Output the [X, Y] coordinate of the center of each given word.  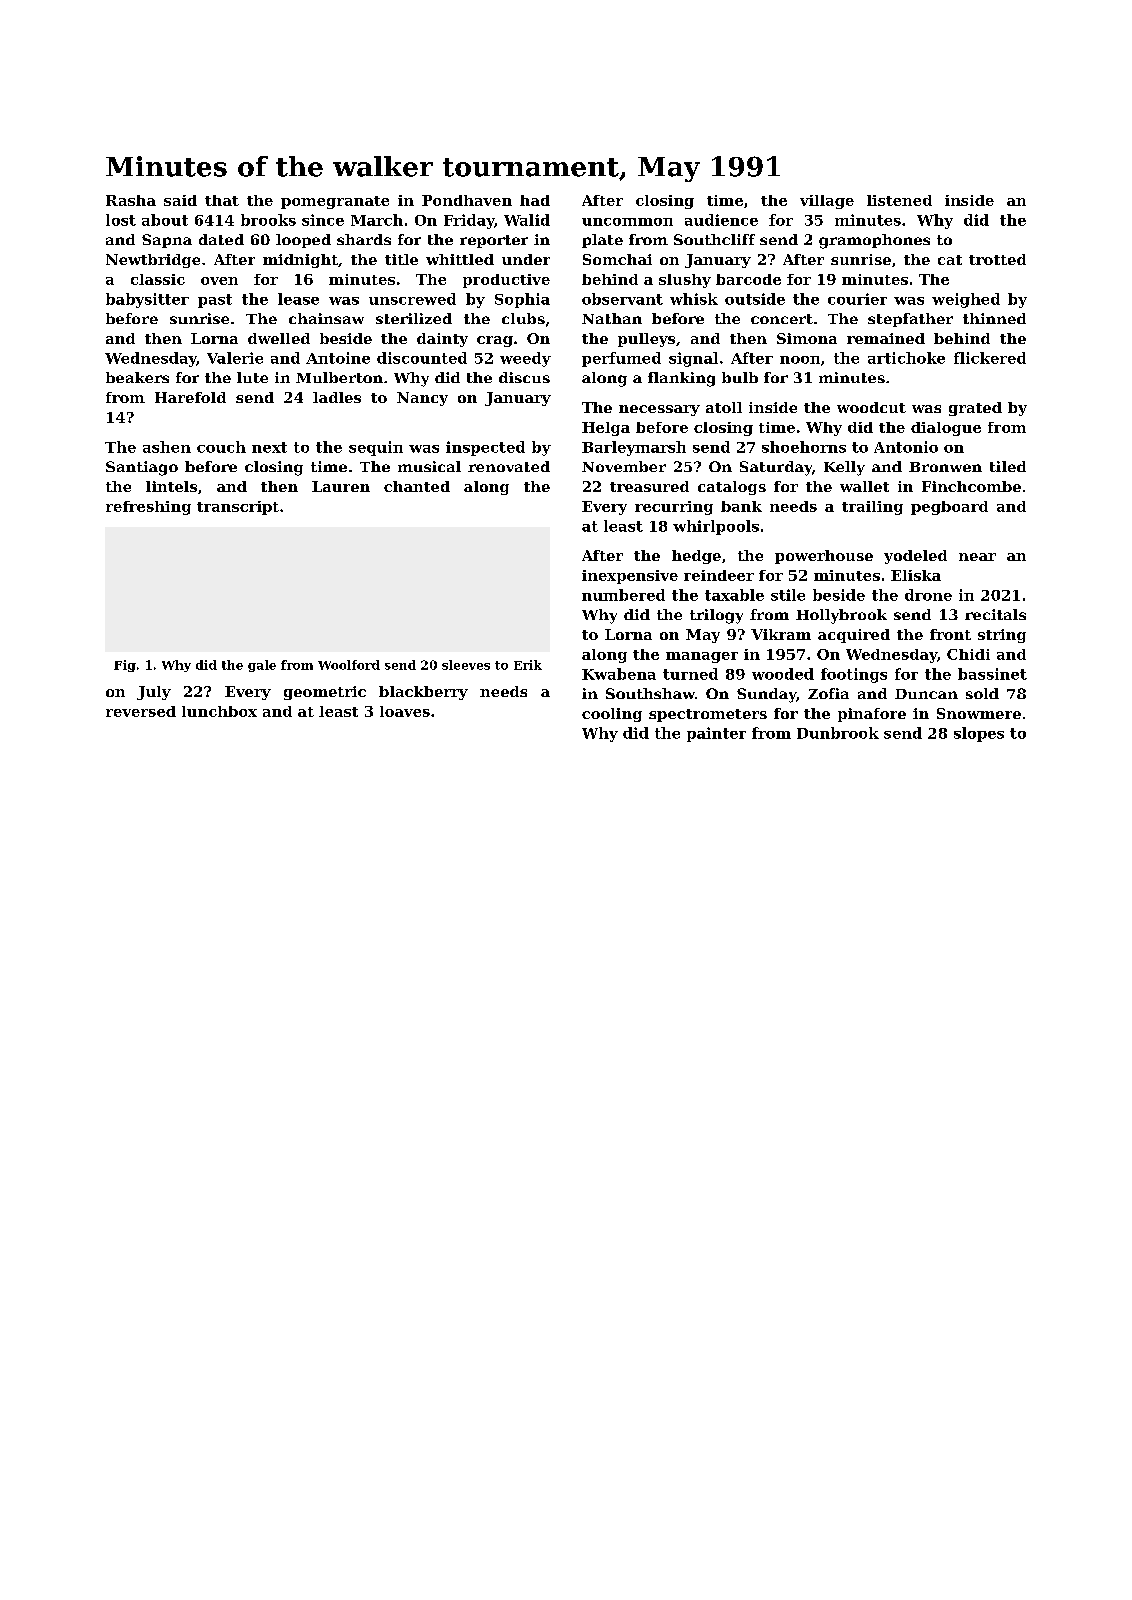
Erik [528, 665]
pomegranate [335, 202]
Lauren [341, 486]
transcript [238, 508]
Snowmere [979, 713]
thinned [994, 318]
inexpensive [630, 577]
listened [899, 200]
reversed [141, 711]
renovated [509, 466]
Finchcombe [971, 486]
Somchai [617, 259]
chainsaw [326, 318]
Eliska [916, 575]
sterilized [414, 318]
